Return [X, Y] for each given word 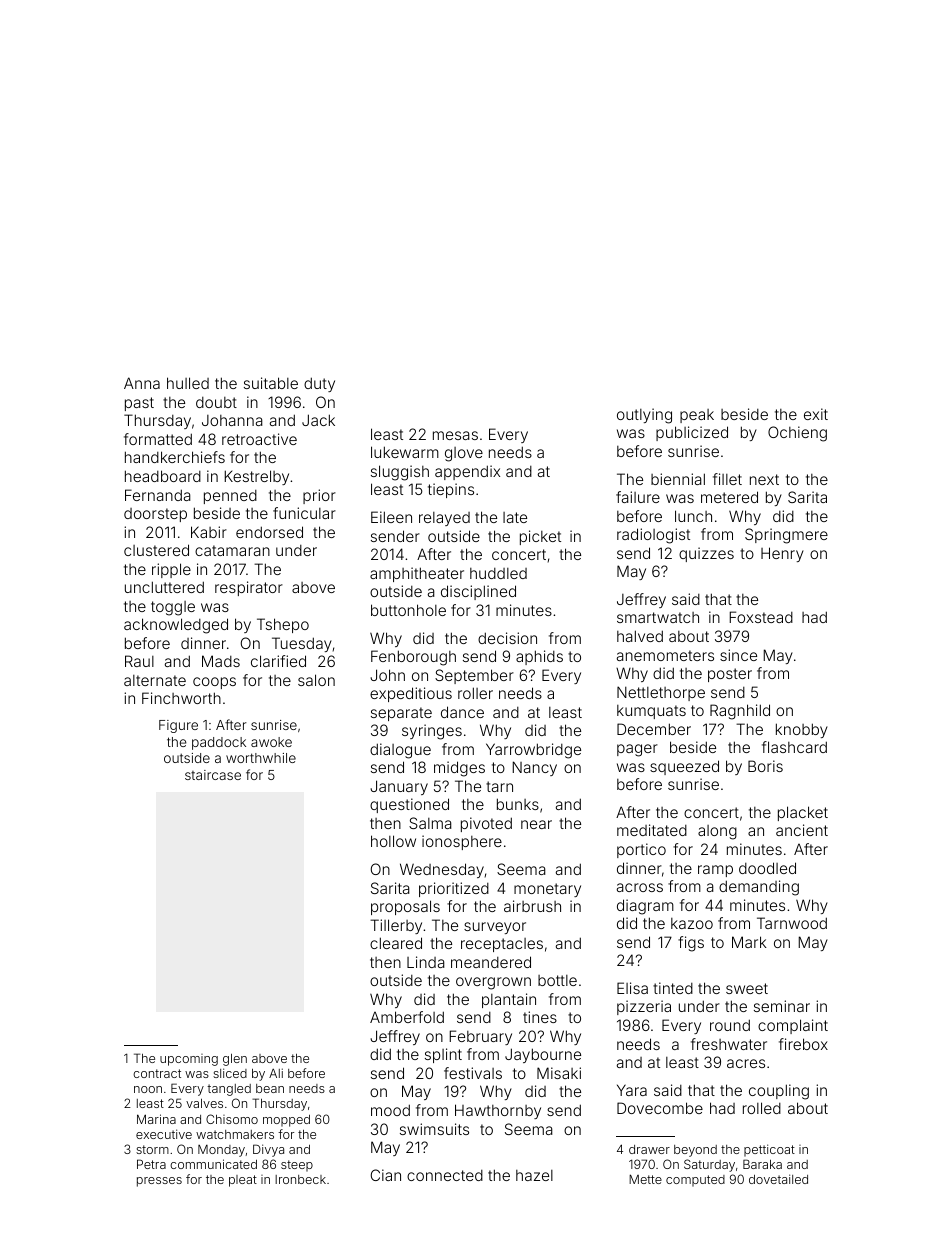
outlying [644, 416]
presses [159, 1182]
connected [445, 1175]
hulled [188, 383]
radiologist [653, 536]
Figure [178, 726]
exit [816, 414]
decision [507, 638]
